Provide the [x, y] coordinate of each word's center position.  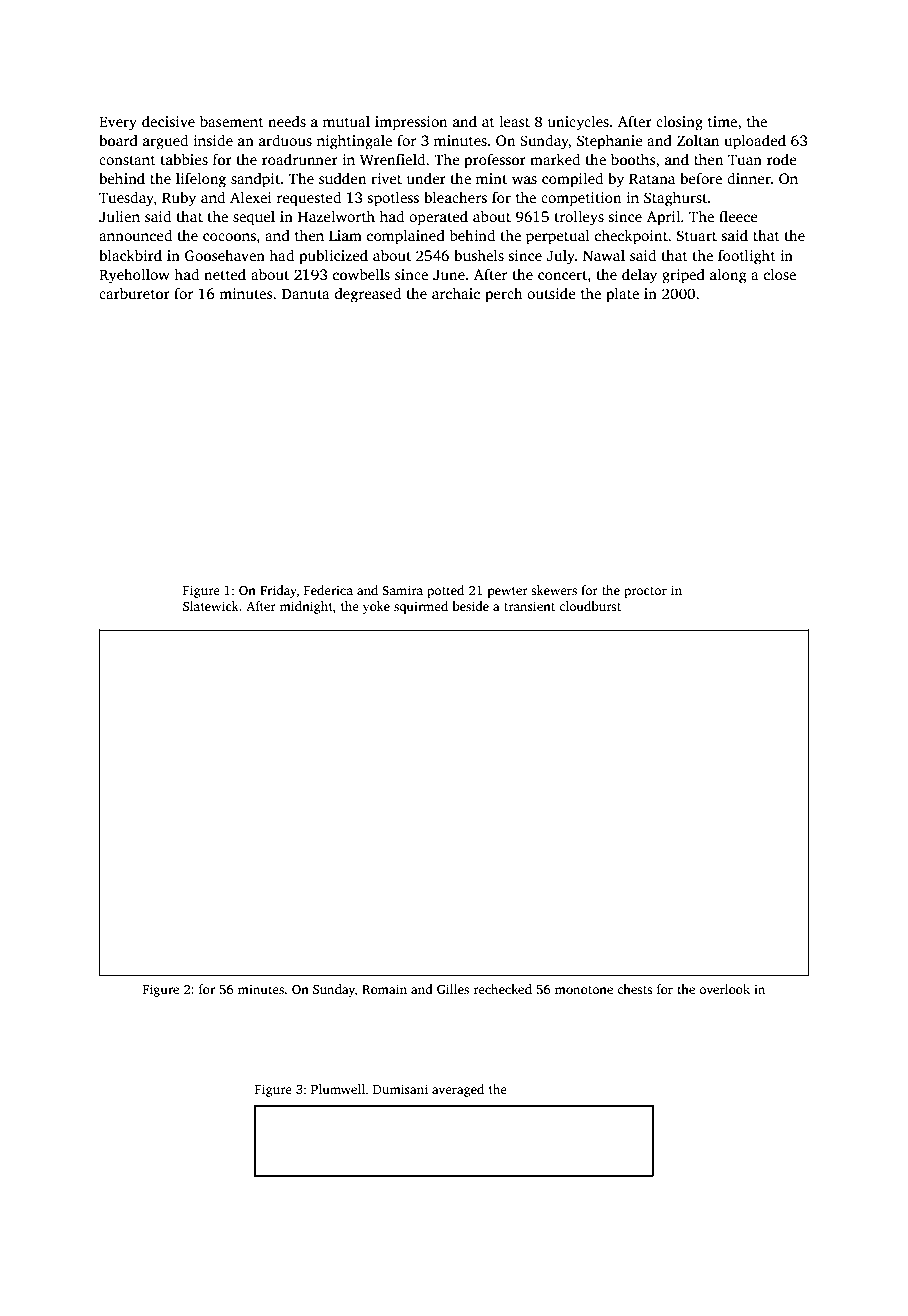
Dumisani [400, 1089]
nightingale [354, 142]
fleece [738, 216]
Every [118, 123]
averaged [458, 1090]
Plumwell [338, 1089]
